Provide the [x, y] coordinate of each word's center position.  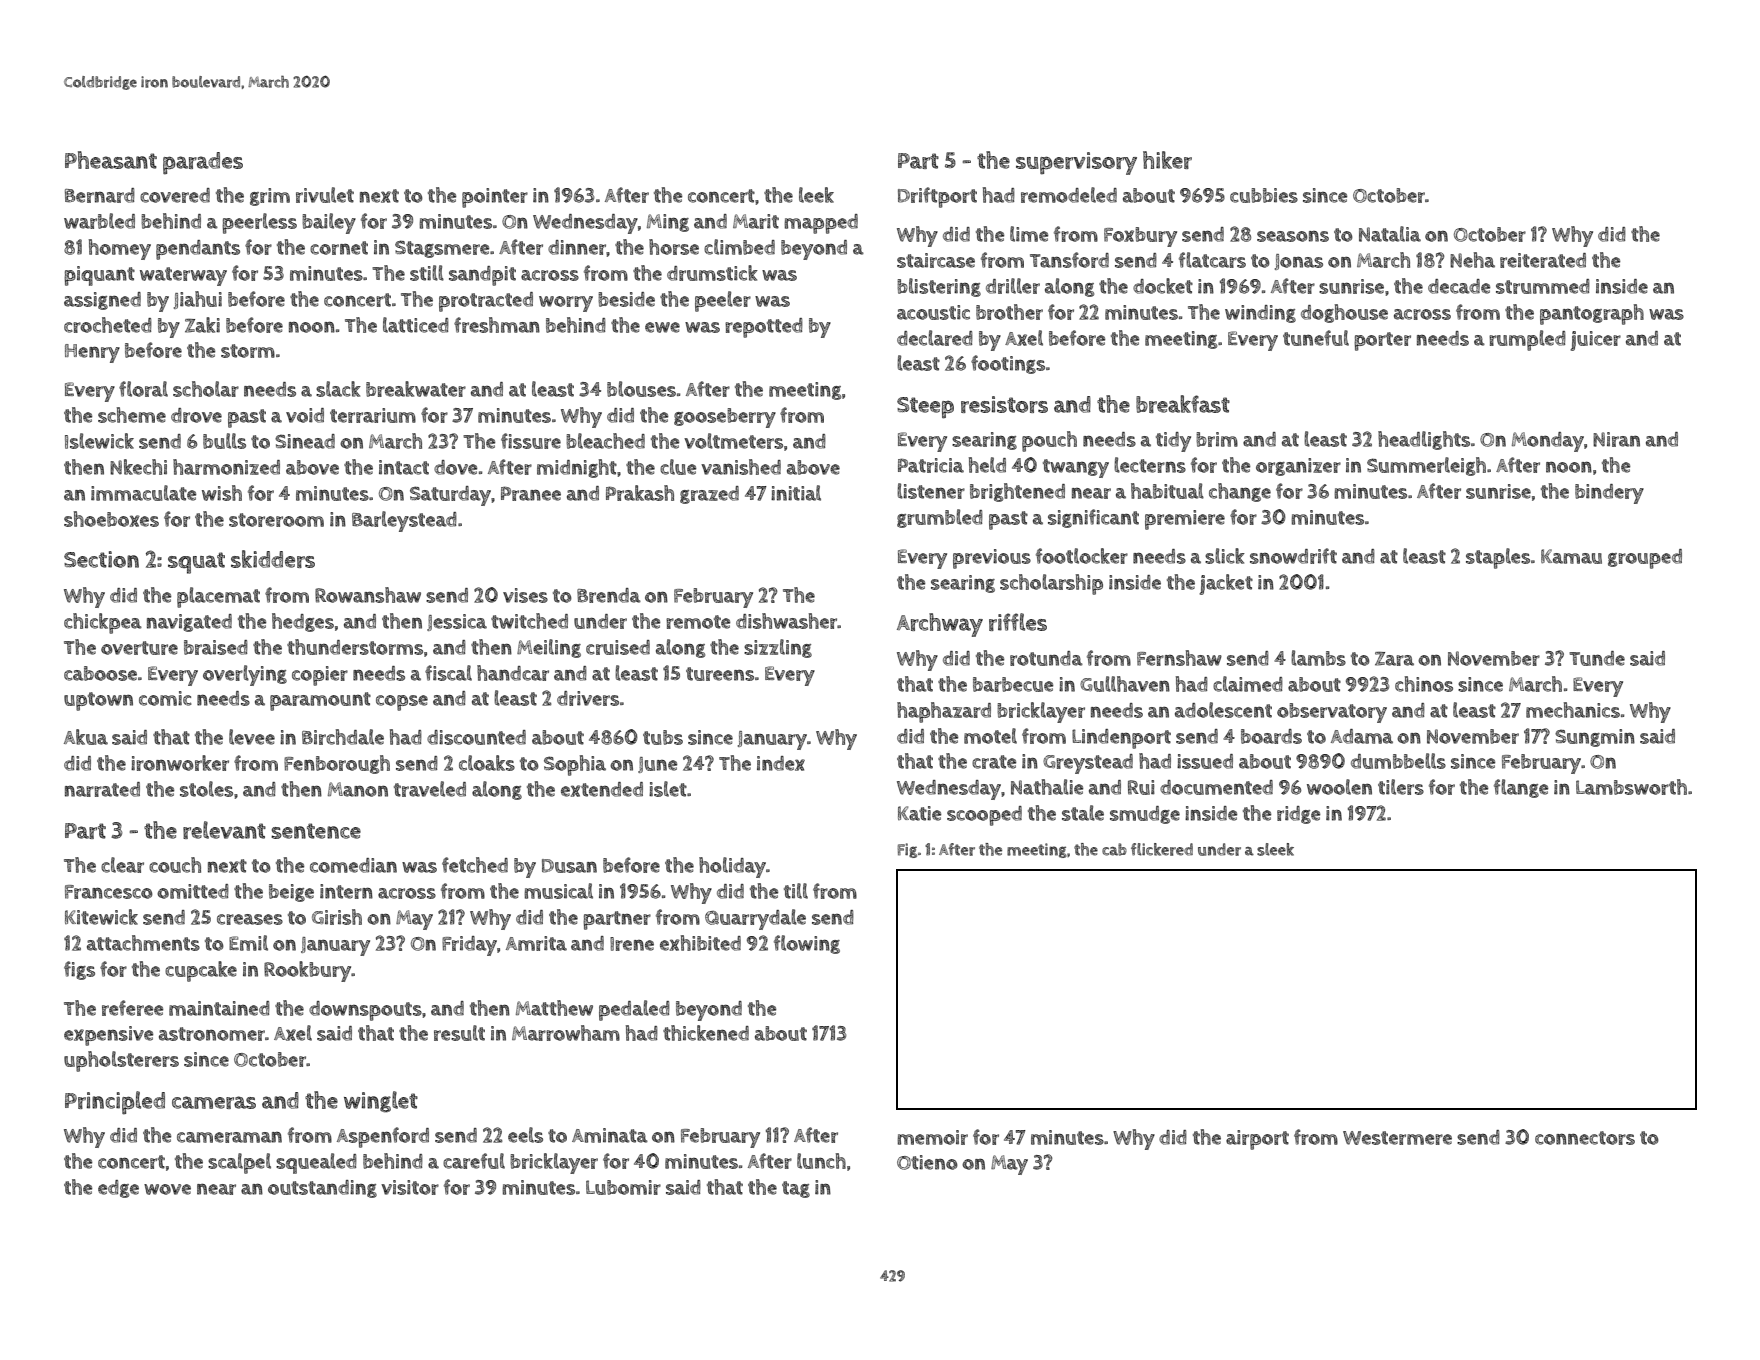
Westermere [1397, 1138]
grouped [1645, 559]
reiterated [1543, 260]
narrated [102, 789]
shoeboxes [111, 519]
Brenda [609, 595]
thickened [706, 1033]
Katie [919, 813]
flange [1521, 788]
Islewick [99, 441]
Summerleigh [1426, 466]
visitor [410, 1187]
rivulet [325, 195]
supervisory [1076, 163]
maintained [219, 1008]
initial [796, 493]
